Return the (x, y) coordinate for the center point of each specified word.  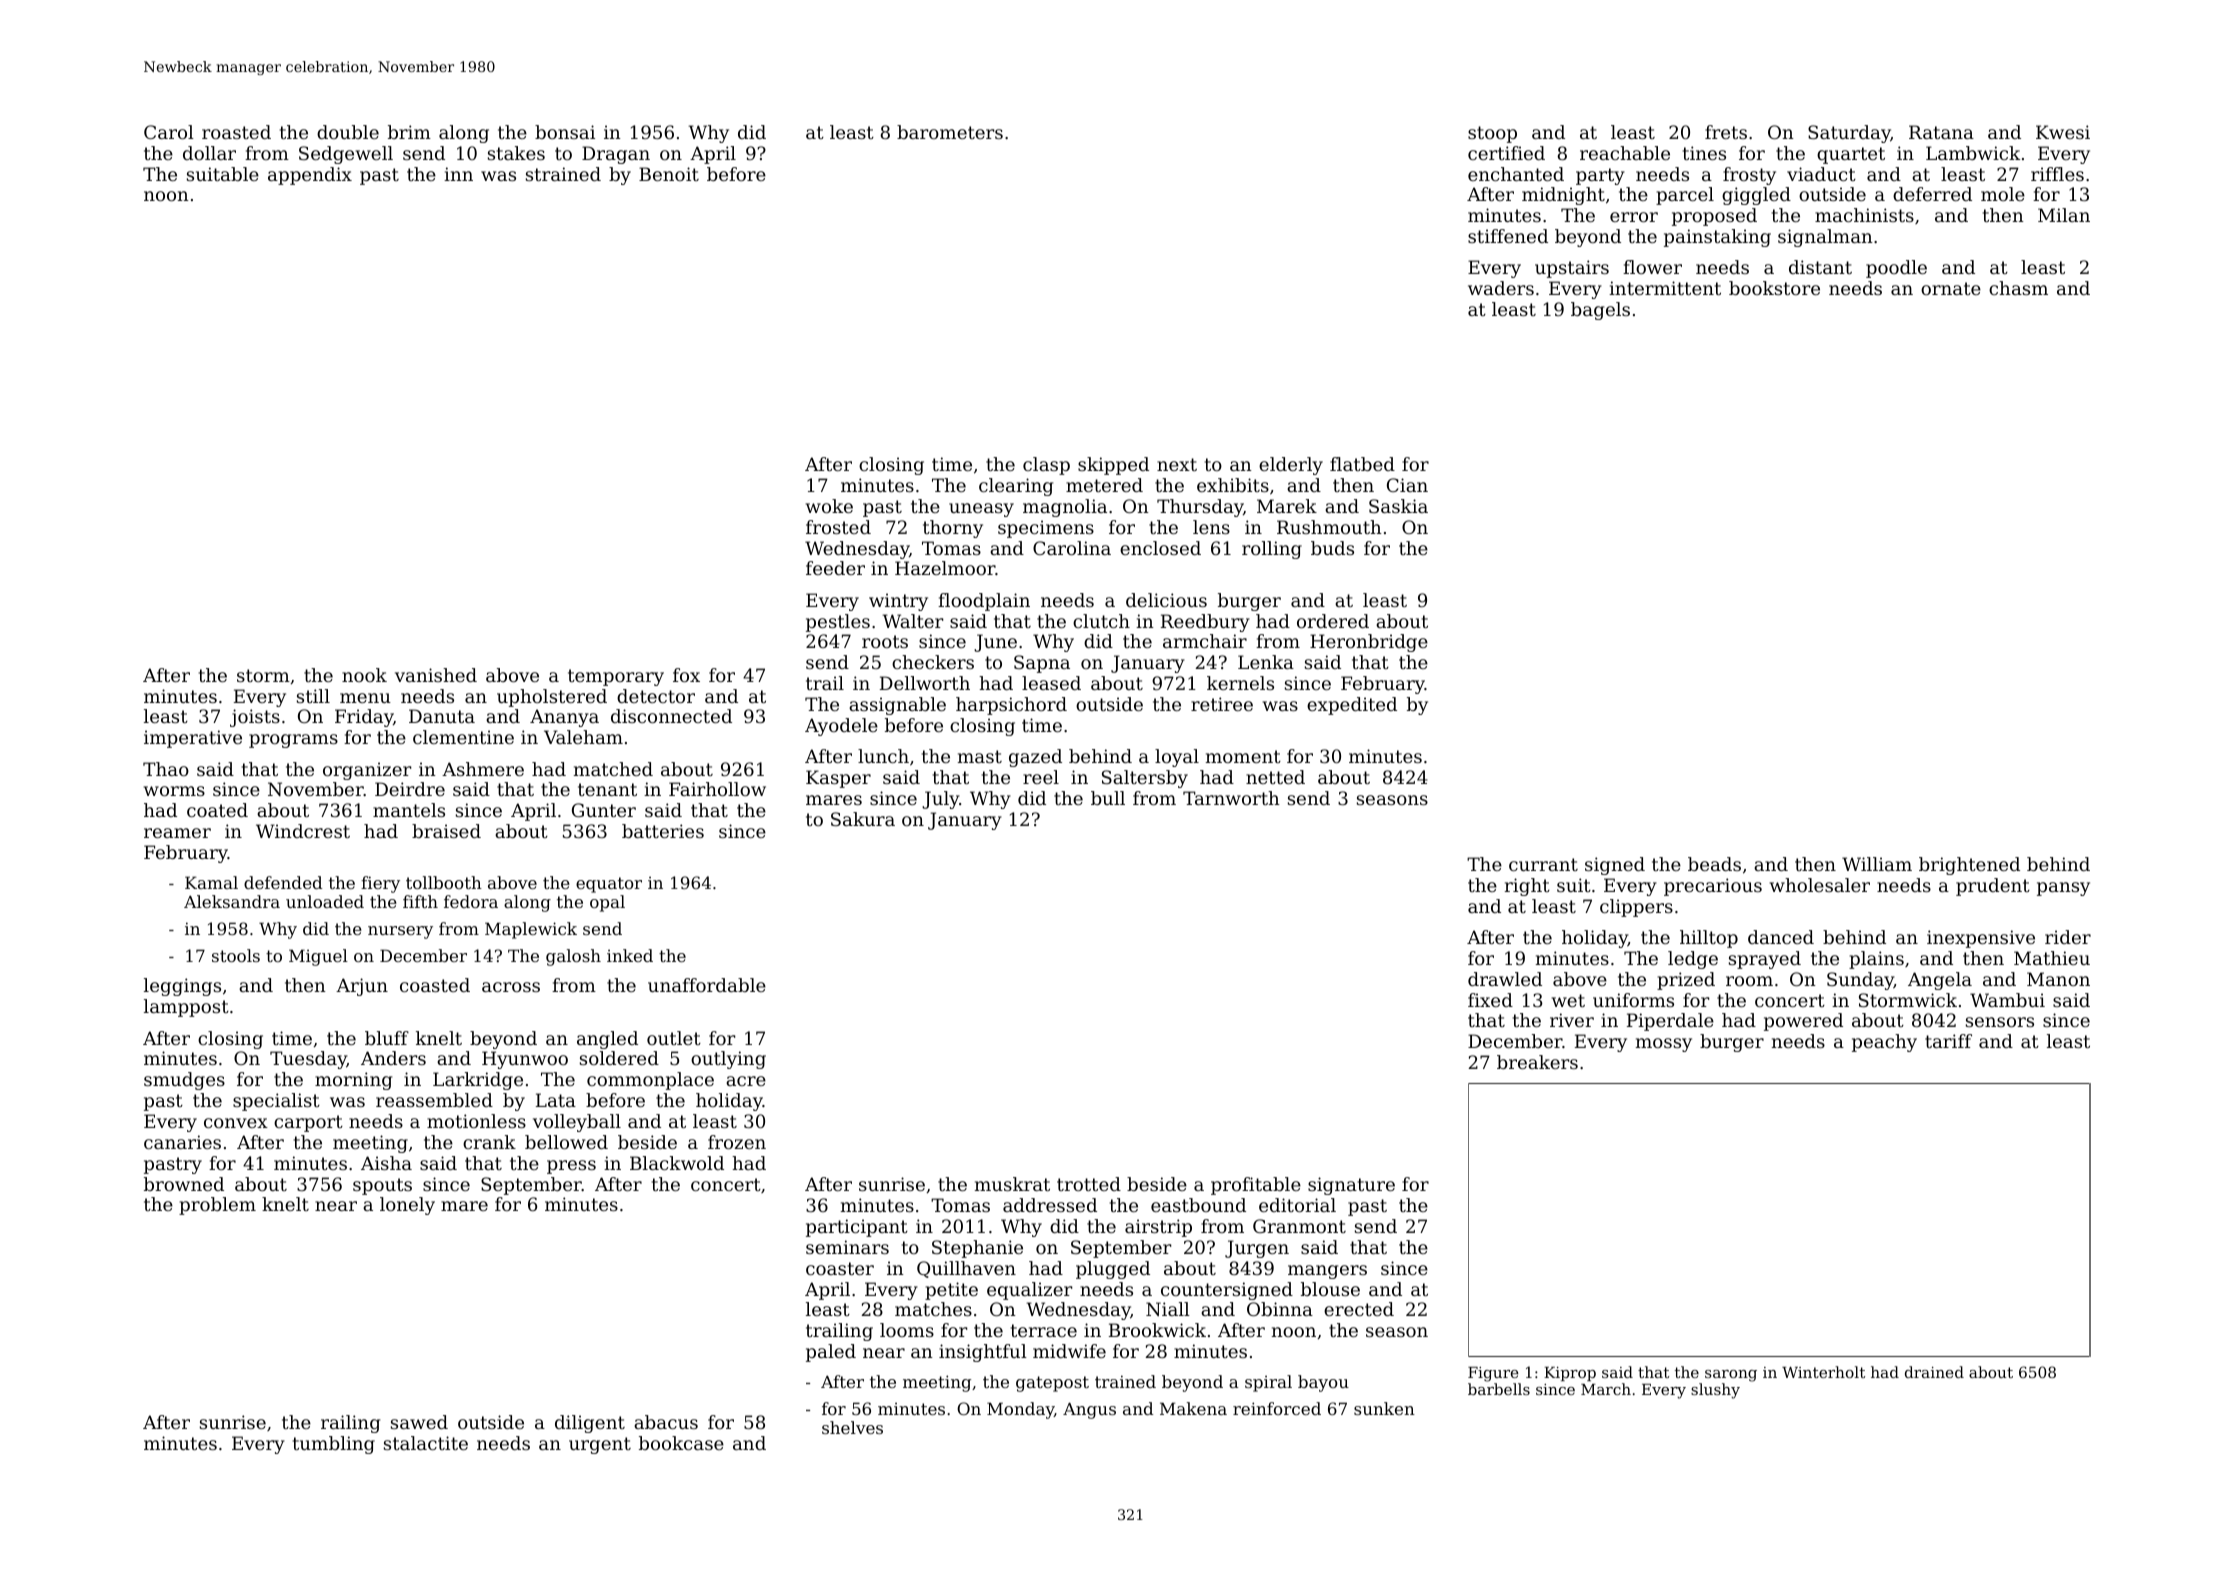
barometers (950, 132)
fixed (1490, 1000)
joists (255, 718)
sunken (1384, 1408)
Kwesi (2063, 132)
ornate (1951, 288)
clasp (1046, 466)
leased (1051, 683)
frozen (737, 1142)
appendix (310, 176)
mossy (1664, 1045)
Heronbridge (1369, 643)
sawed (419, 1422)
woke (829, 506)
